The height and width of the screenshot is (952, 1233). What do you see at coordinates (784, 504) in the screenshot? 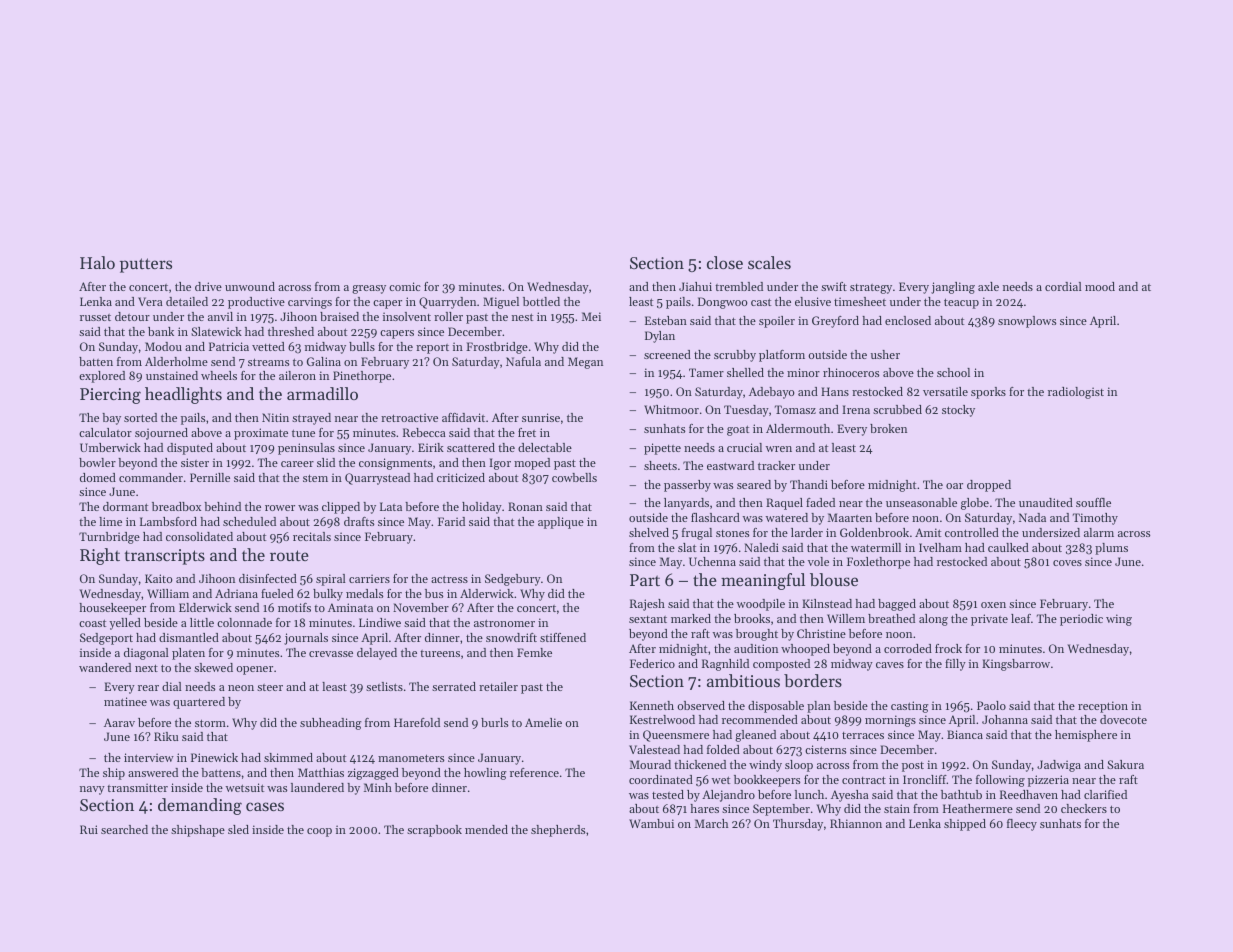
I see `Raquel` at bounding box center [784, 504].
